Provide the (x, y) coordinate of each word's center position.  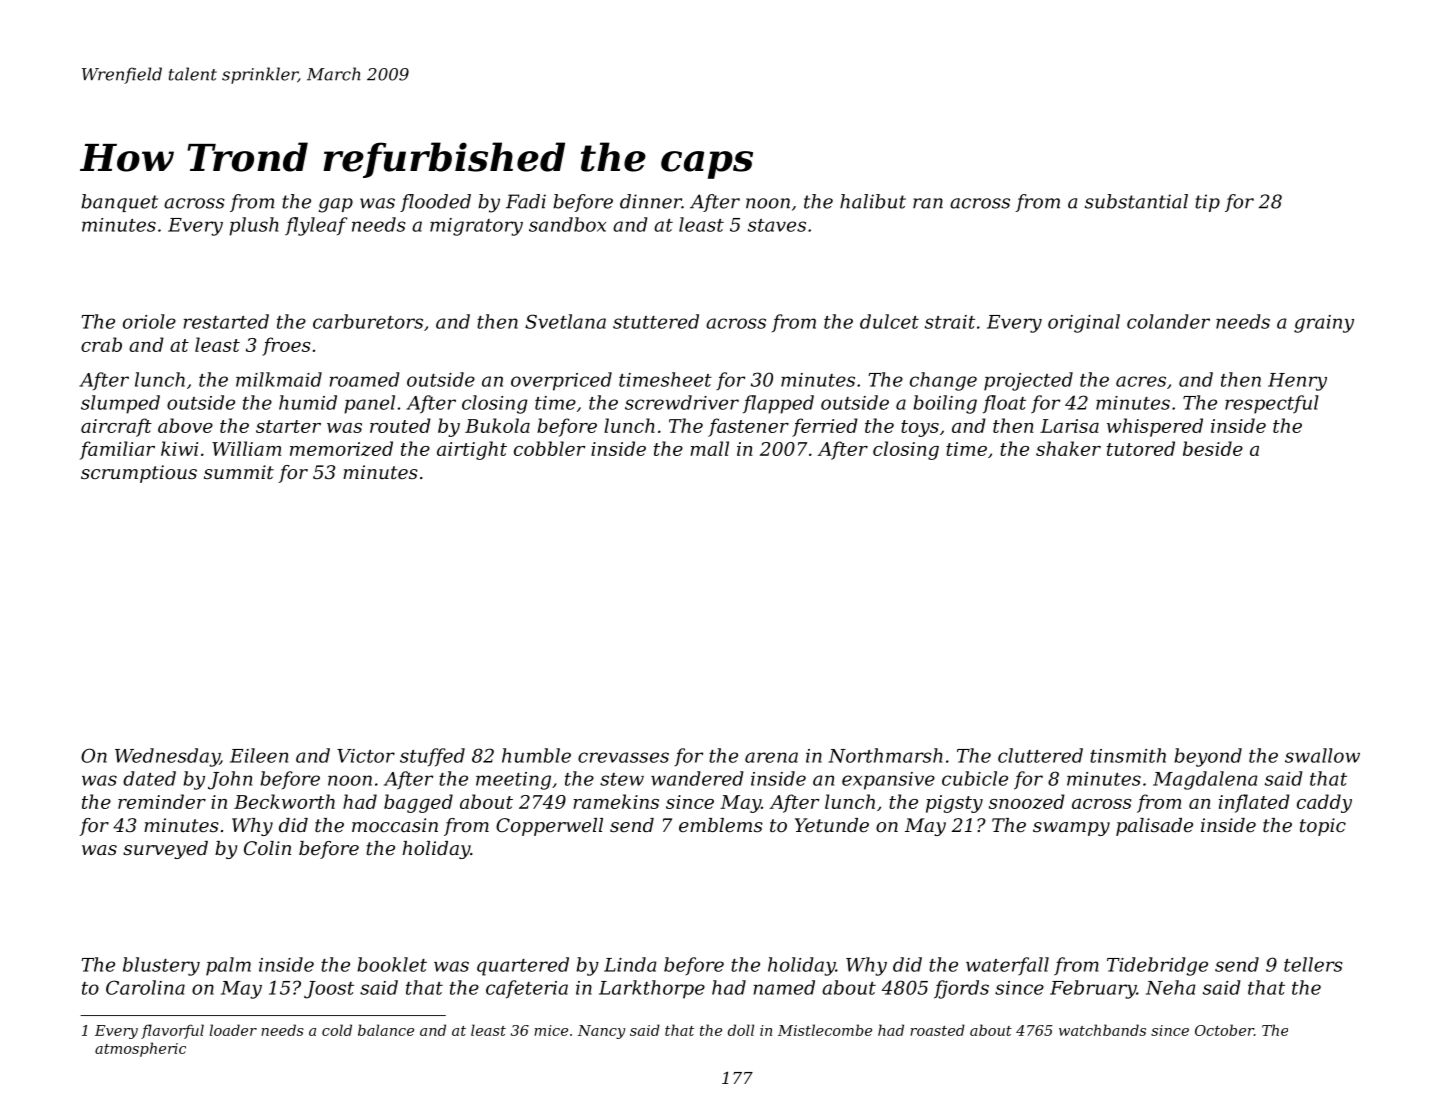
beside (1213, 448)
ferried (825, 427)
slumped (120, 404)
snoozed (1027, 801)
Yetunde (832, 825)
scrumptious (139, 474)
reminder (162, 801)
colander (1168, 321)
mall (709, 448)
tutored (1141, 448)
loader (233, 1030)
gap (336, 205)
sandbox (567, 224)
